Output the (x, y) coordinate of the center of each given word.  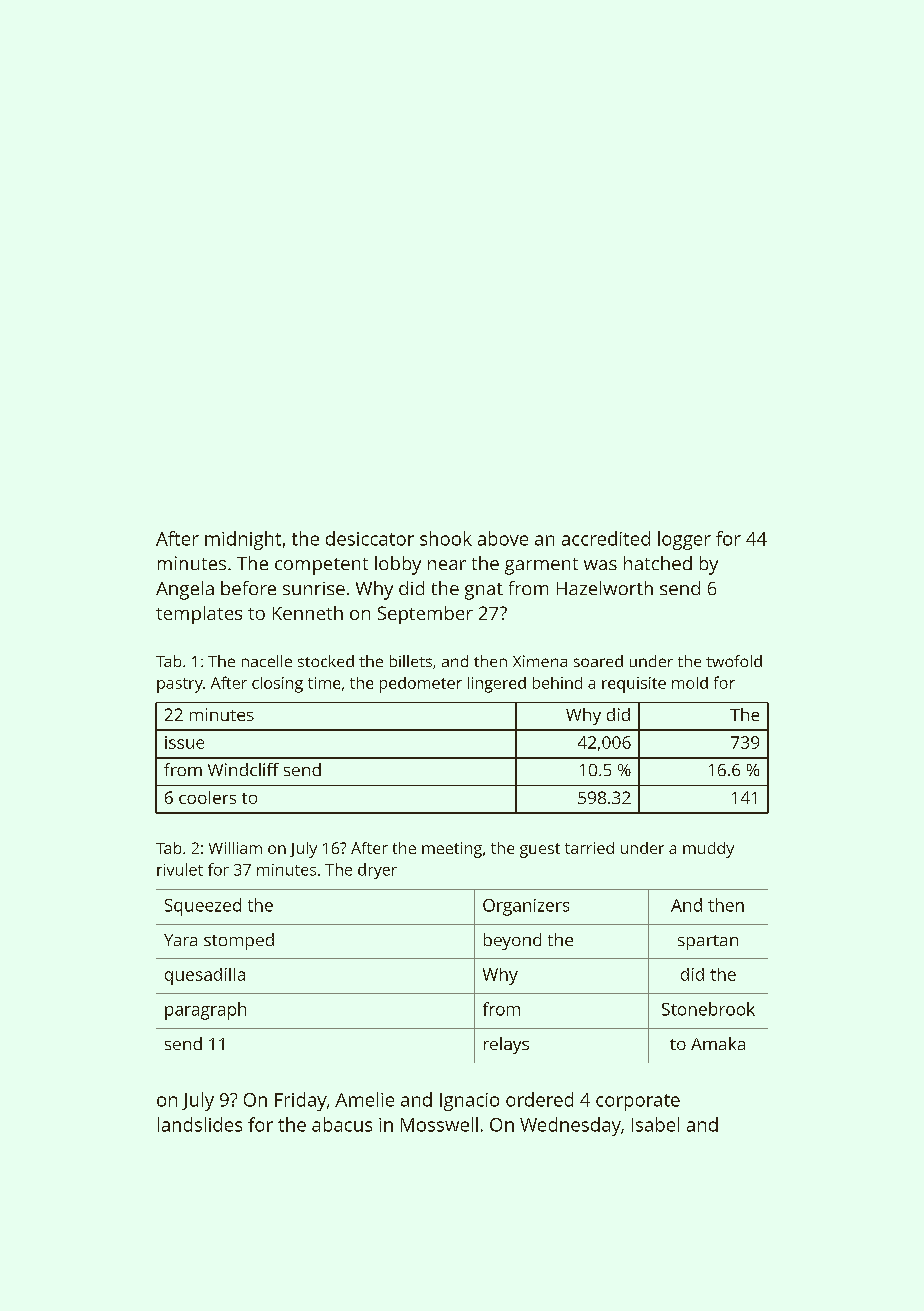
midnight (243, 540)
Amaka (718, 1043)
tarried (589, 848)
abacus (342, 1124)
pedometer (421, 685)
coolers (207, 797)
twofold (734, 661)
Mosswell (439, 1124)
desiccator (370, 538)
